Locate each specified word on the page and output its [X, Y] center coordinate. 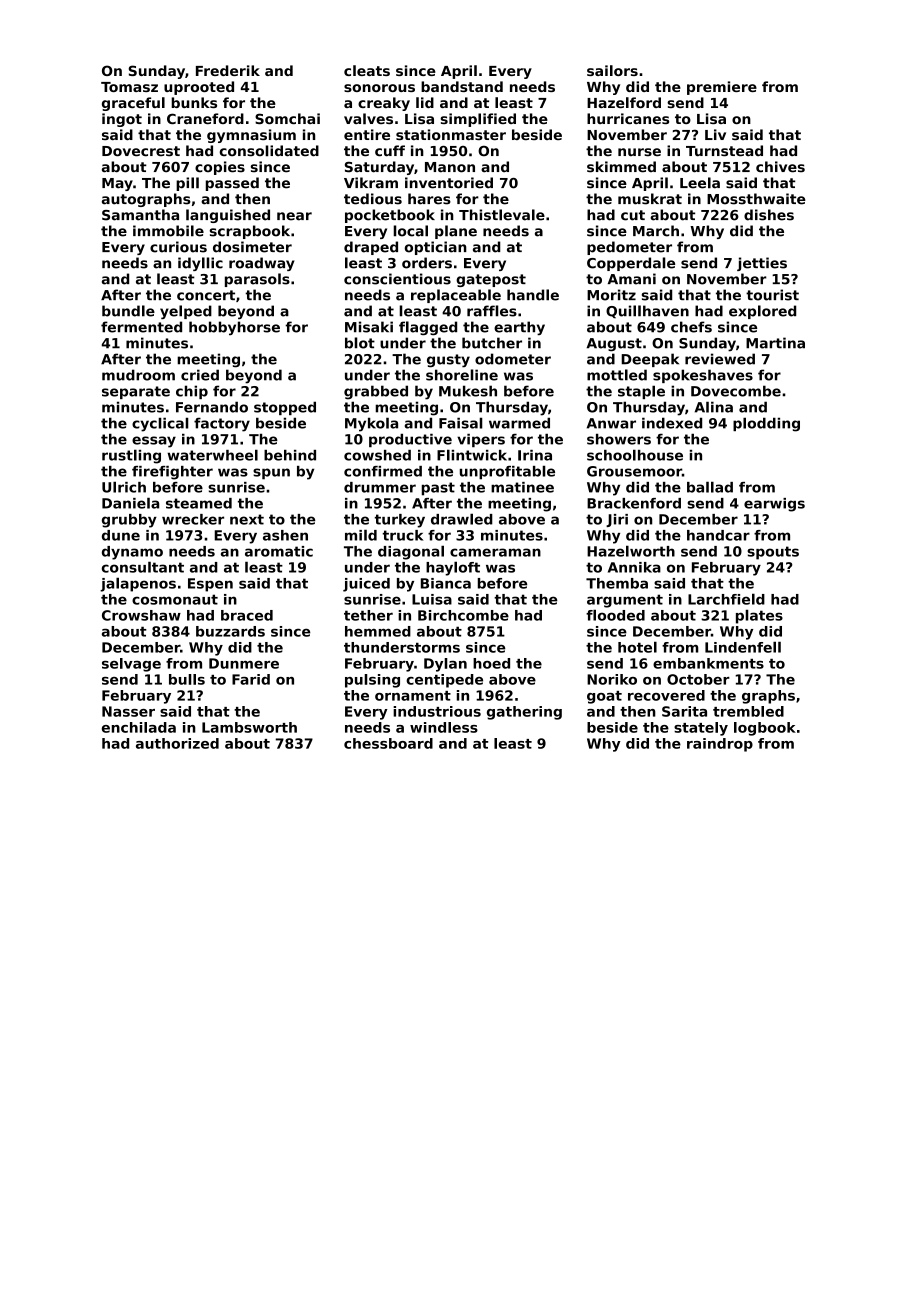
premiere [722, 88]
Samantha [140, 215]
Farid [251, 679]
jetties [762, 264]
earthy [519, 328]
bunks [194, 102]
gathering [524, 713]
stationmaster [451, 135]
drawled [462, 519]
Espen [210, 585]
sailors [612, 70]
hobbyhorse [234, 328]
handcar [718, 535]
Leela [700, 183]
